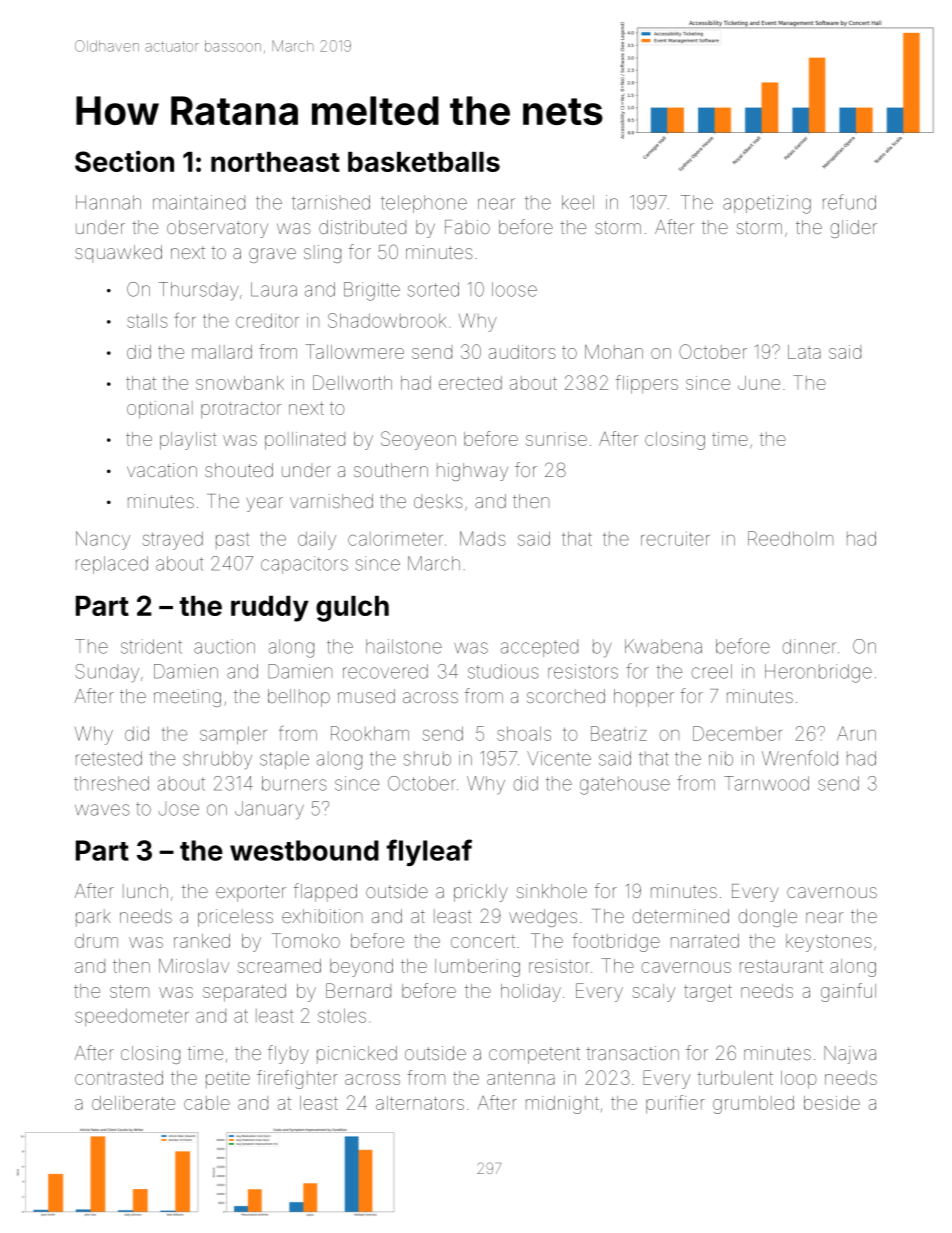  Describe the element at coordinates (514, 289) in the page. I see `loose` at that location.
